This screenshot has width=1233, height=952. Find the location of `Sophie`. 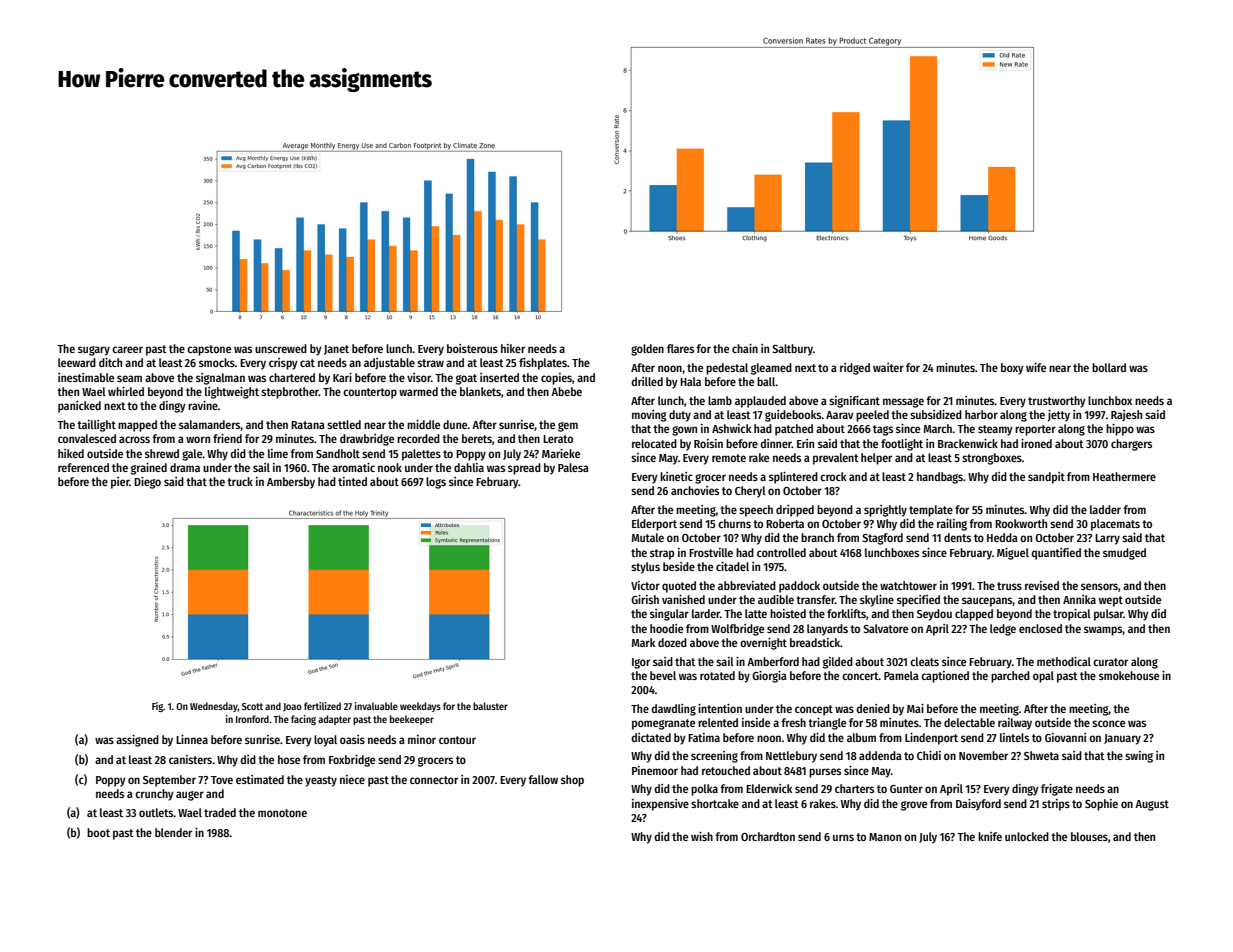

Sophie is located at coordinates (1101, 805).
